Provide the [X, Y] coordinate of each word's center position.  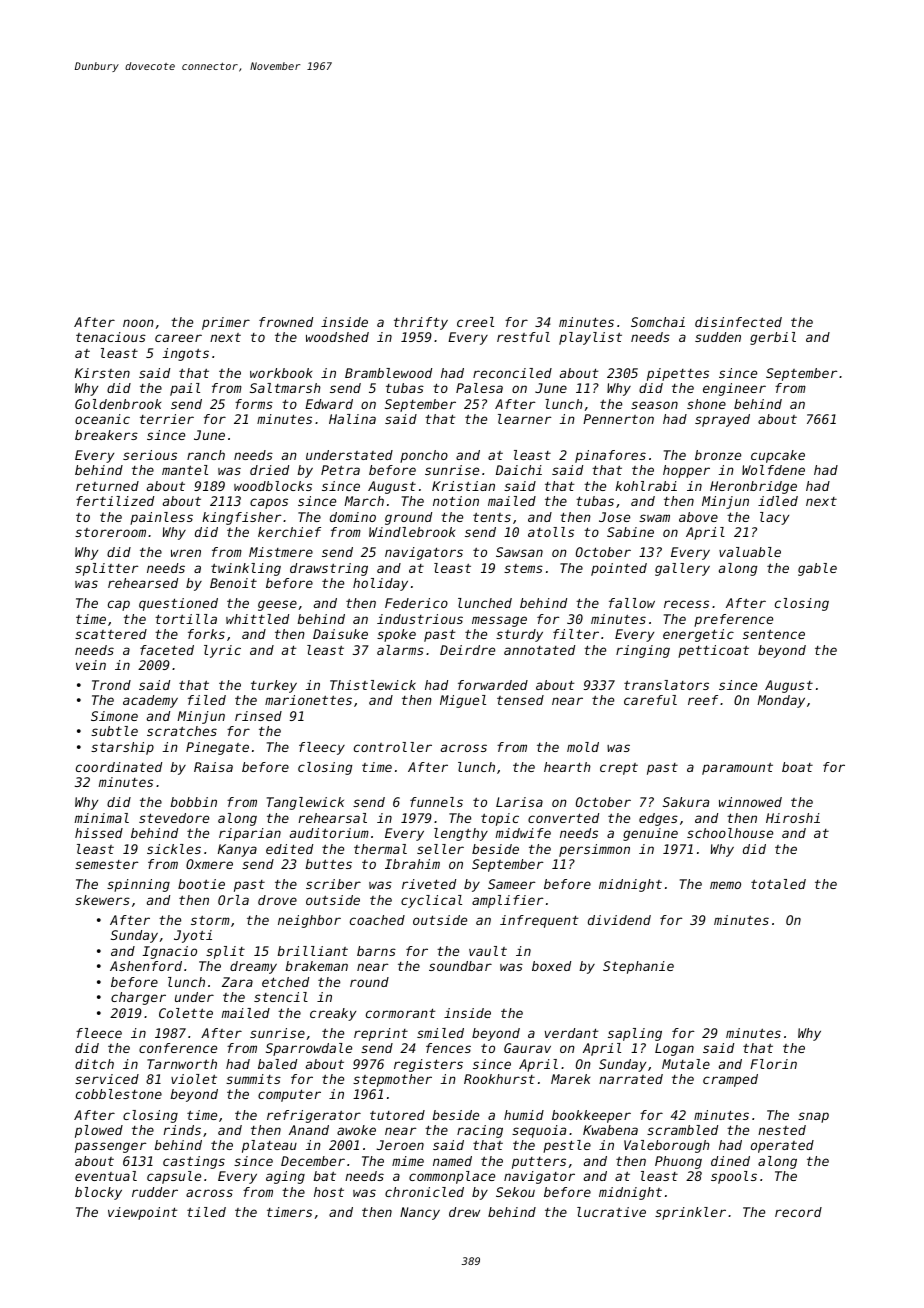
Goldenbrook [118, 404]
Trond [111, 685]
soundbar [460, 966]
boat [797, 767]
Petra [340, 470]
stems [523, 568]
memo [725, 885]
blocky [98, 1193]
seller [440, 849]
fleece [99, 1033]
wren [186, 553]
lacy [774, 518]
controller [393, 747]
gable [817, 569]
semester [107, 864]
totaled [778, 884]
